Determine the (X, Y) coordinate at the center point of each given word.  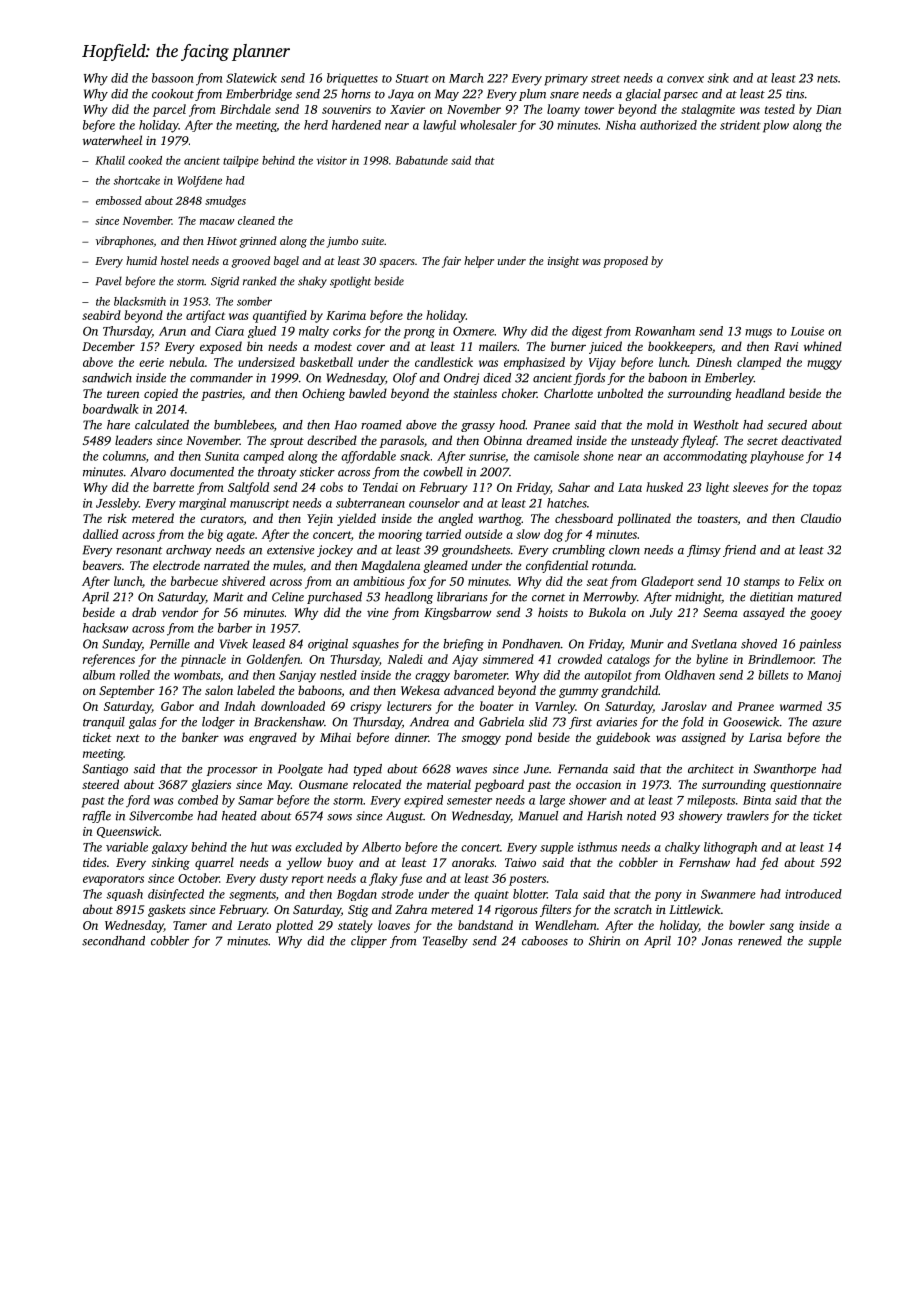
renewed (760, 941)
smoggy (481, 740)
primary (566, 80)
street (605, 79)
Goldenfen (274, 660)
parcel (169, 110)
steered (100, 784)
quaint (491, 895)
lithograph (730, 848)
